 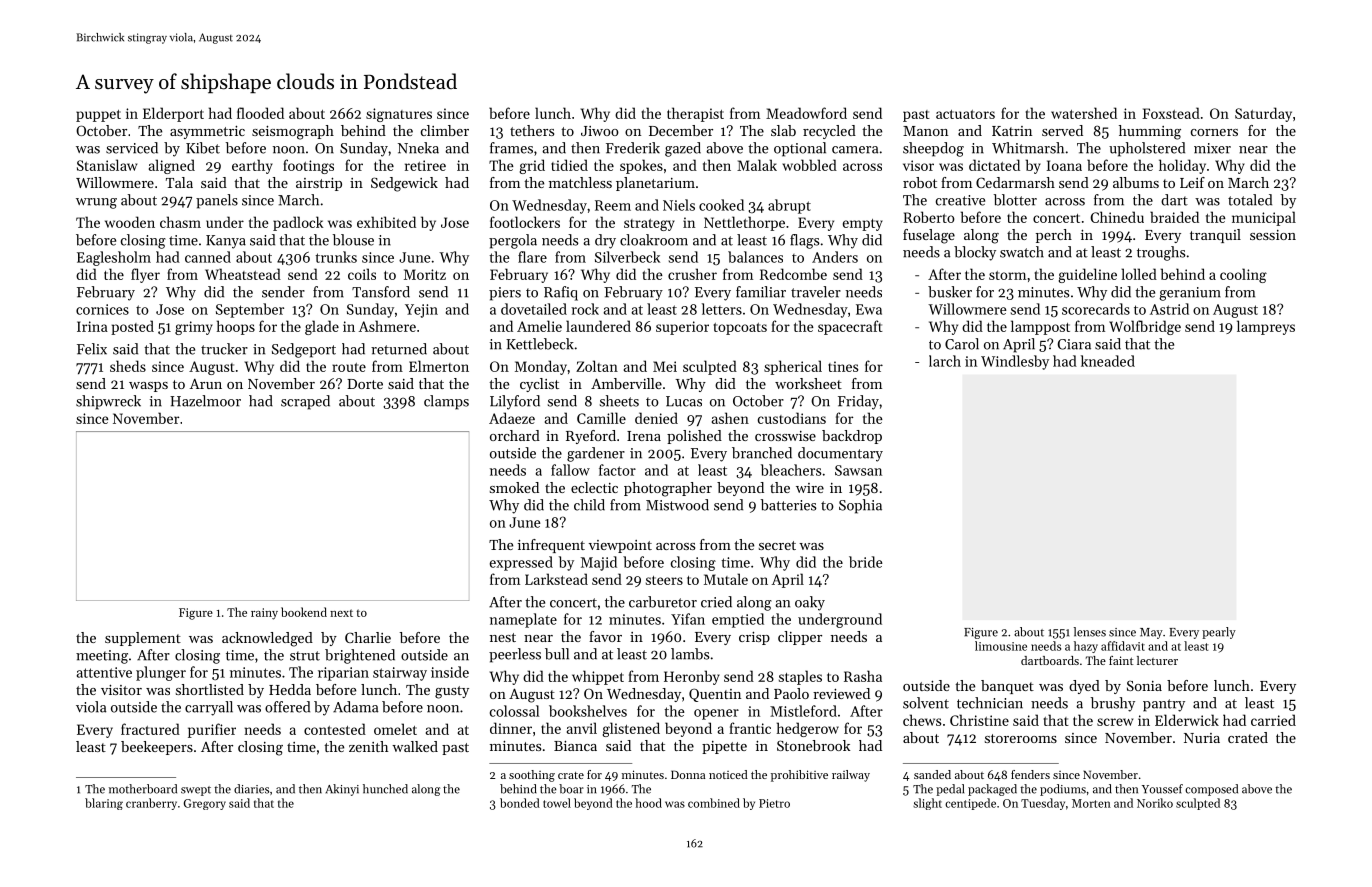 I want to click on therapist, so click(x=695, y=114).
